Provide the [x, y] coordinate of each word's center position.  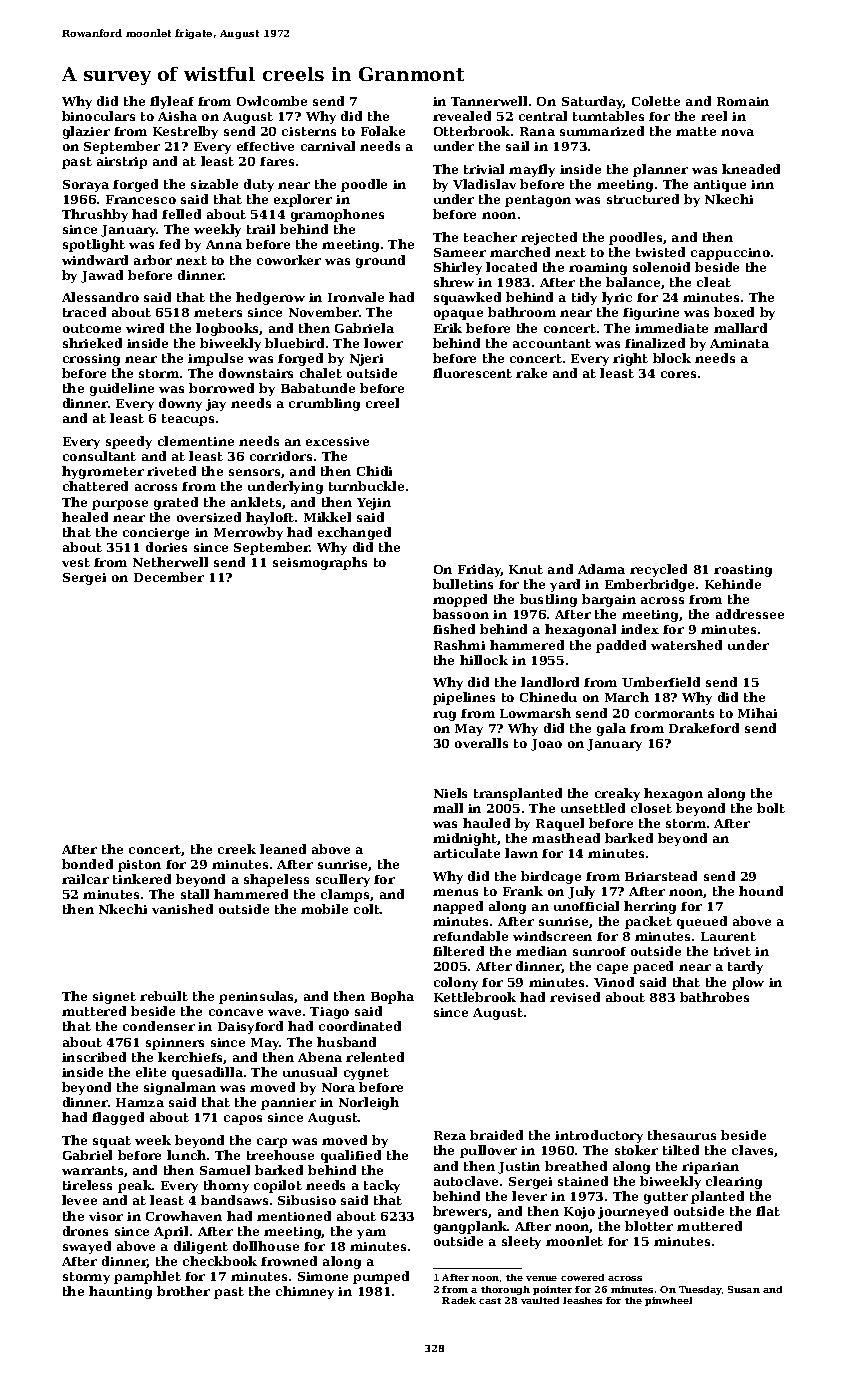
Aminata [739, 343]
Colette [656, 101]
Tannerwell [489, 101]
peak [135, 1186]
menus [455, 892]
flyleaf [172, 102]
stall [195, 894]
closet [651, 808]
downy [180, 404]
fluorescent [472, 373]
